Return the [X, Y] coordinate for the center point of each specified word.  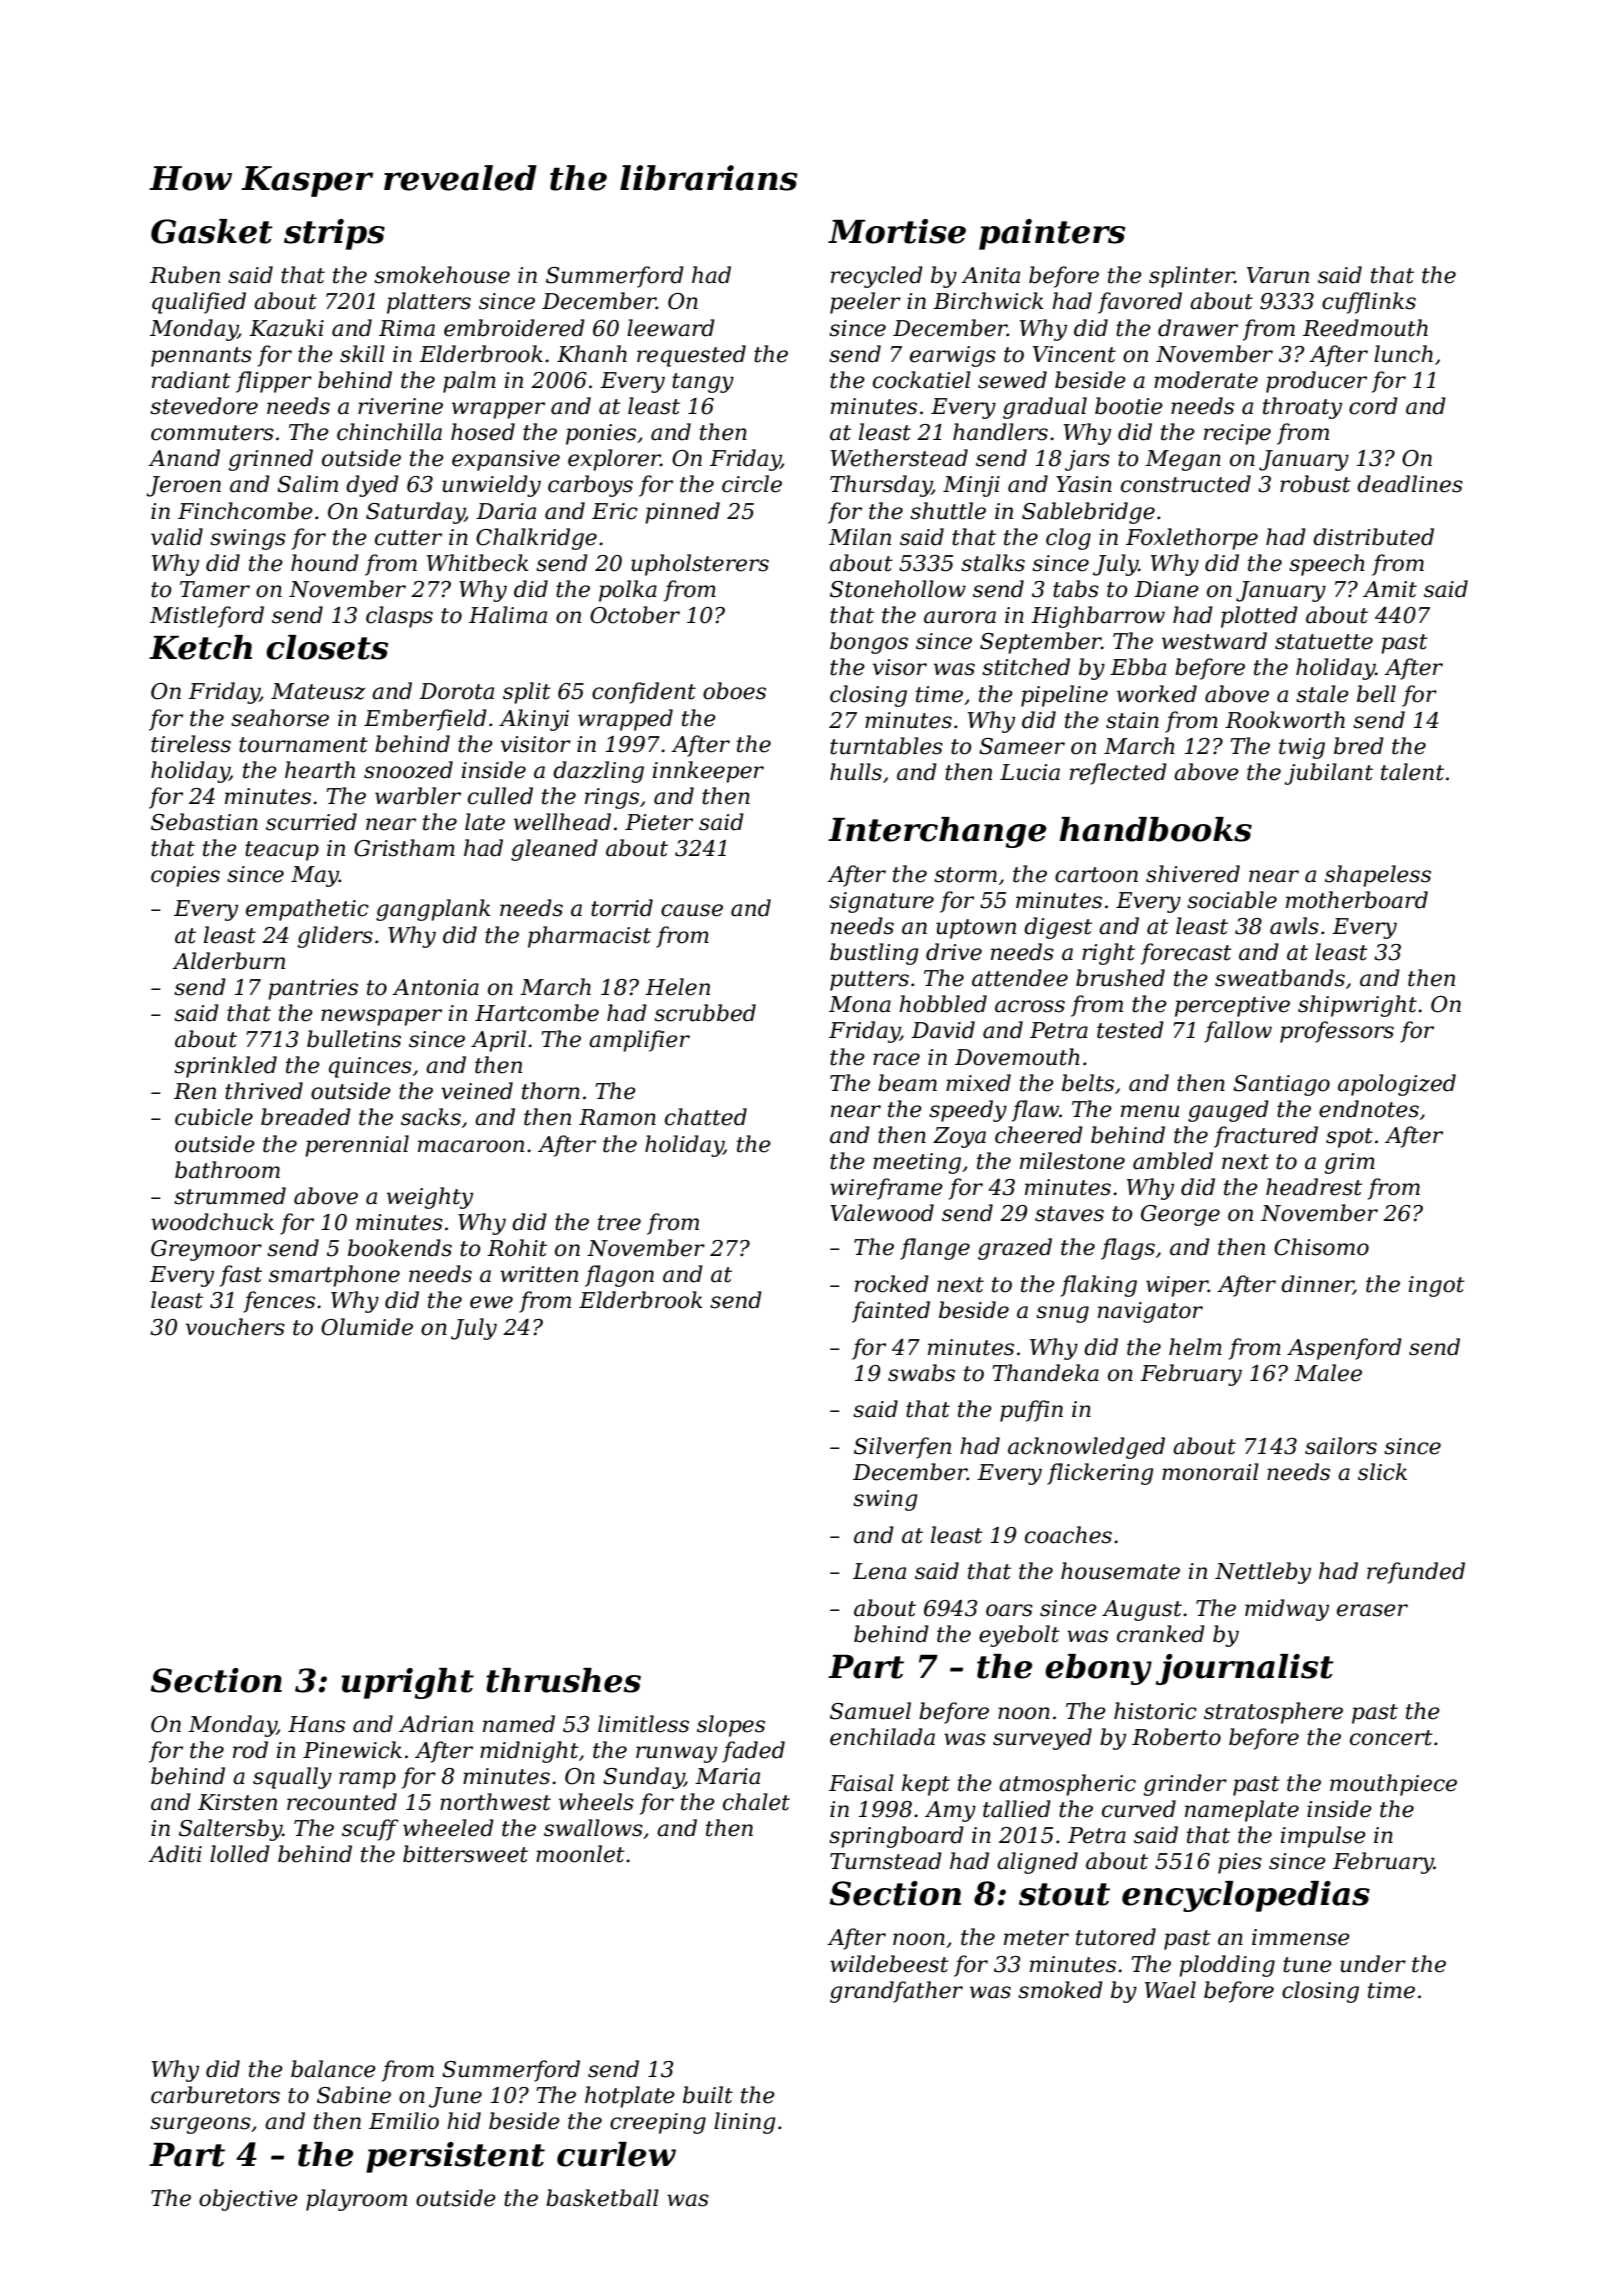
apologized [1397, 1085]
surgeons [200, 2125]
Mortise [897, 231]
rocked [892, 1284]
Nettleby [1263, 1573]
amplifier [639, 1041]
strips [334, 234]
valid [177, 537]
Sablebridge [1088, 513]
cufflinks [1369, 303]
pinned [682, 513]
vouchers [235, 1327]
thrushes [563, 1680]
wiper [1177, 1286]
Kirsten [237, 1802]
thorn [551, 1091]
